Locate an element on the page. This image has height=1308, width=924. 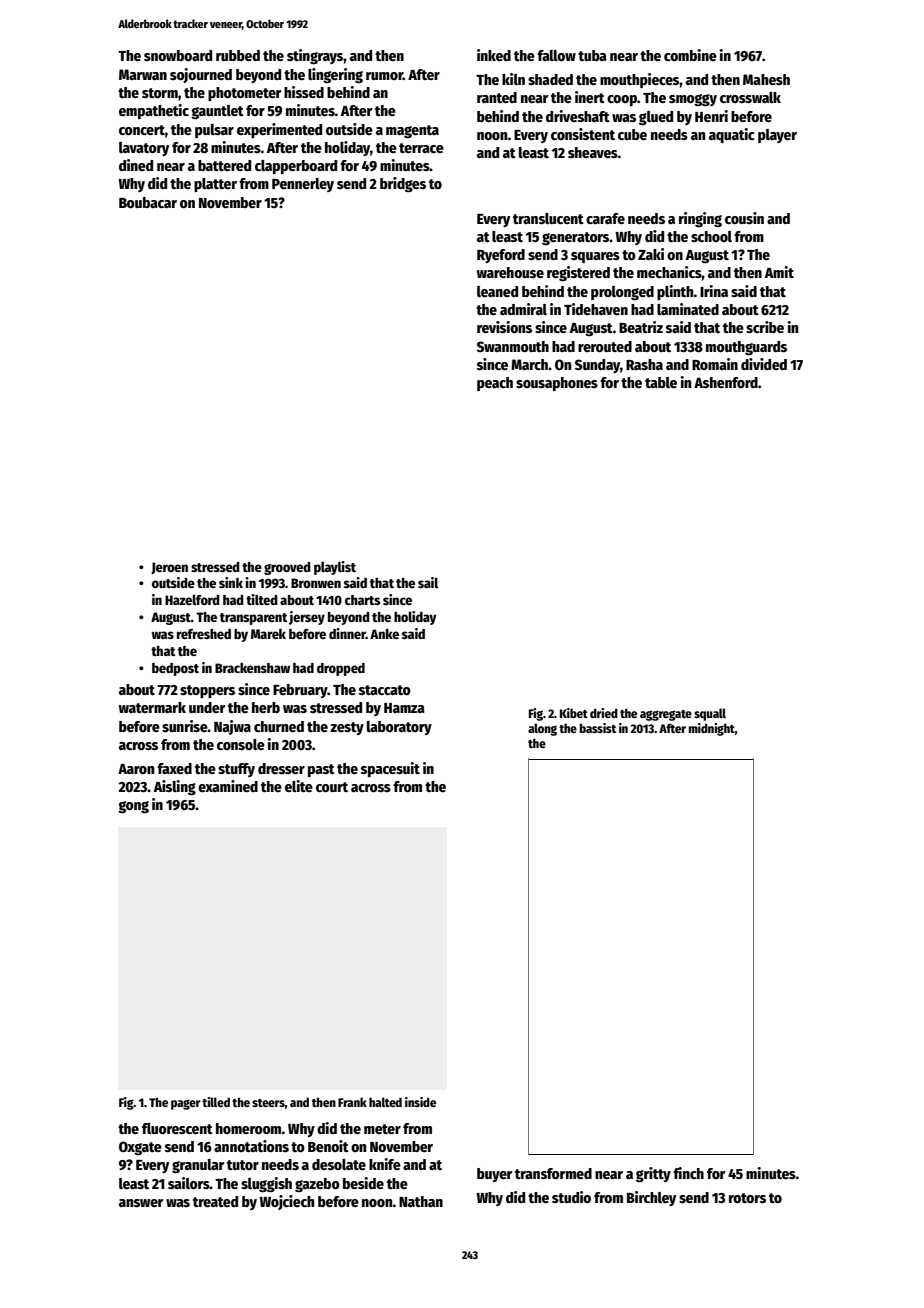
sink is located at coordinates (231, 582).
